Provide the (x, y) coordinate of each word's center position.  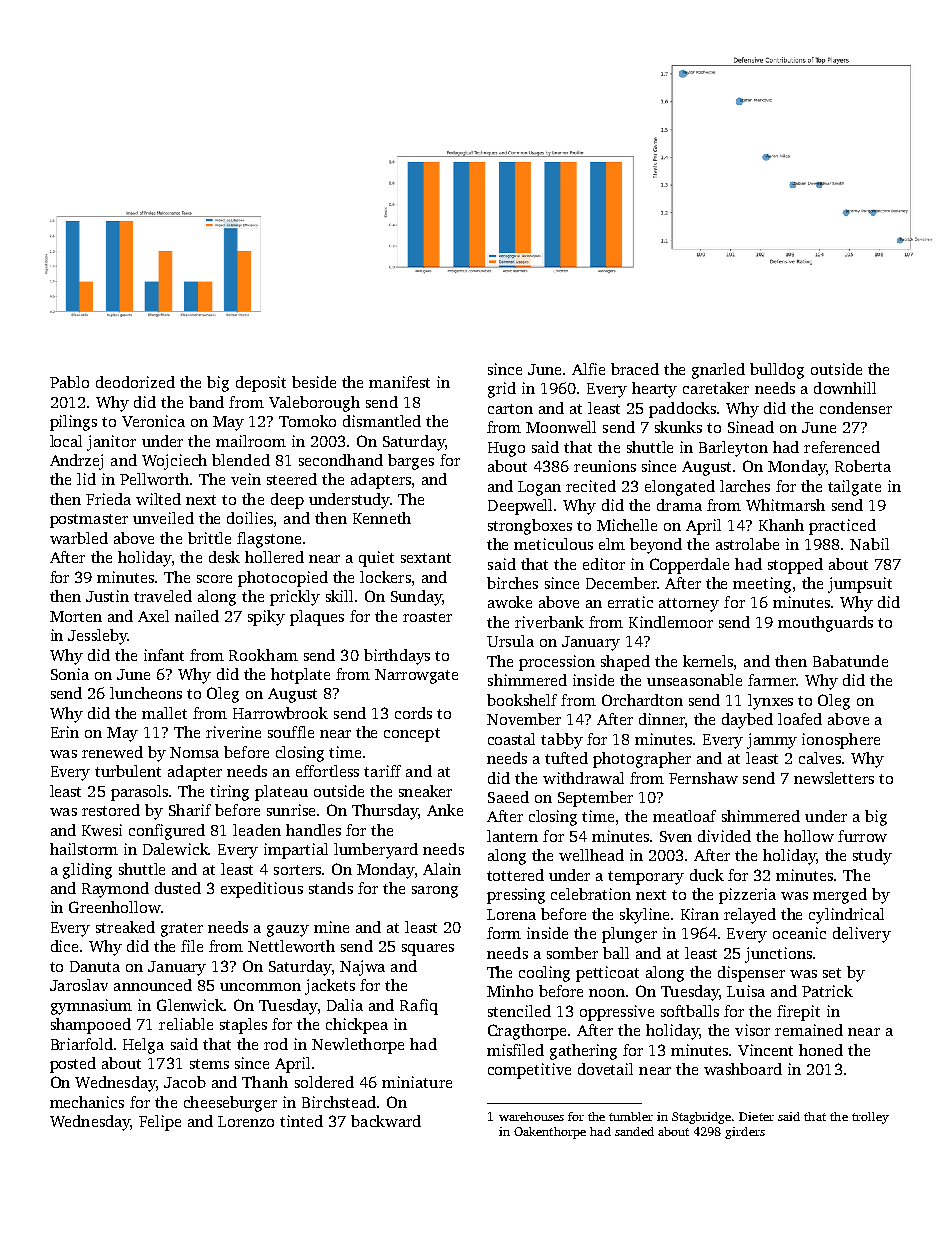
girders (745, 1133)
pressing (516, 896)
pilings (73, 423)
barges (411, 462)
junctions (778, 955)
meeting (762, 585)
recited (591, 486)
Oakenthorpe (550, 1133)
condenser (856, 408)
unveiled (163, 518)
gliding (87, 871)
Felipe (160, 1123)
